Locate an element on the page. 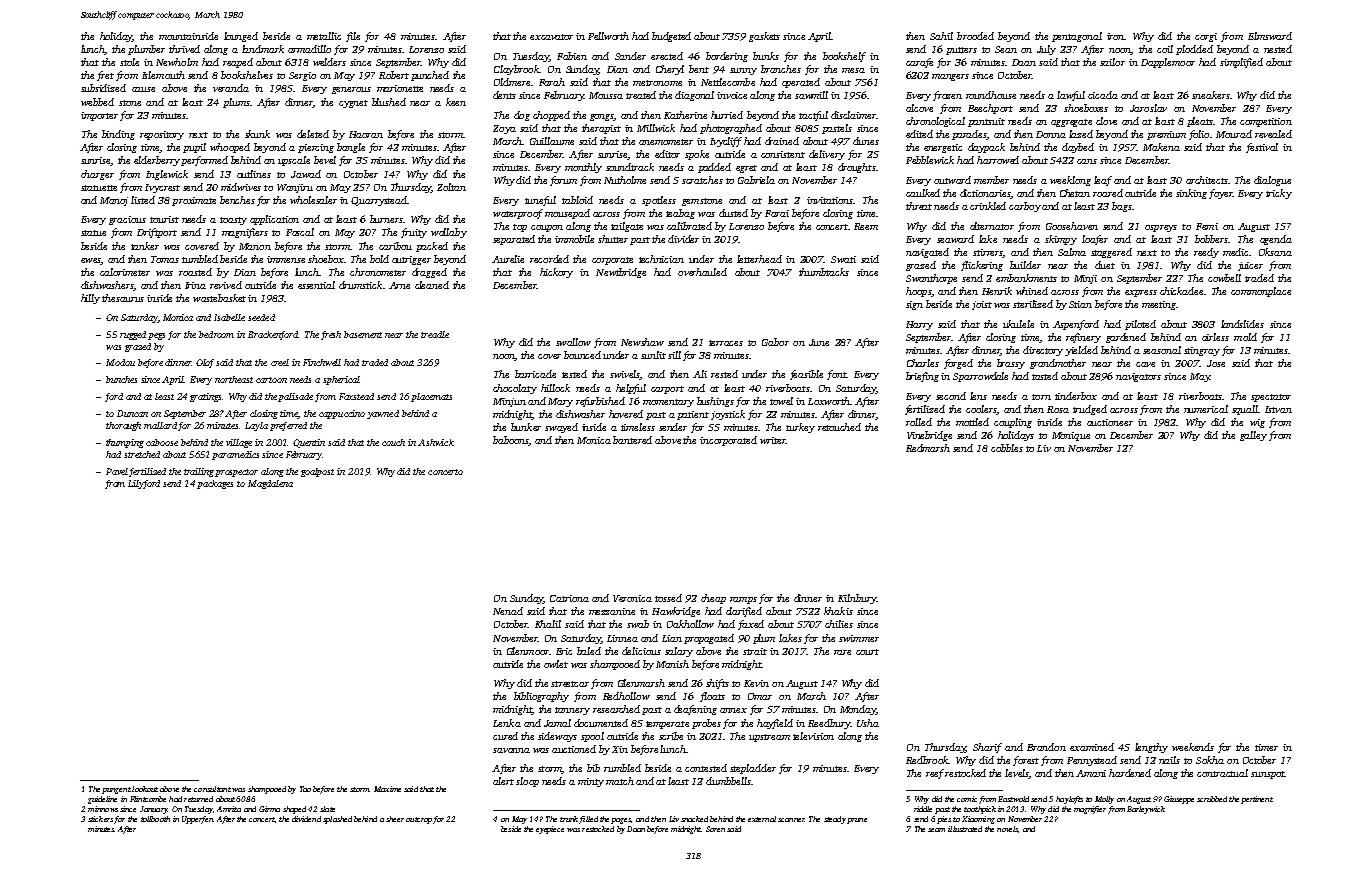  metallic is located at coordinates (324, 36).
